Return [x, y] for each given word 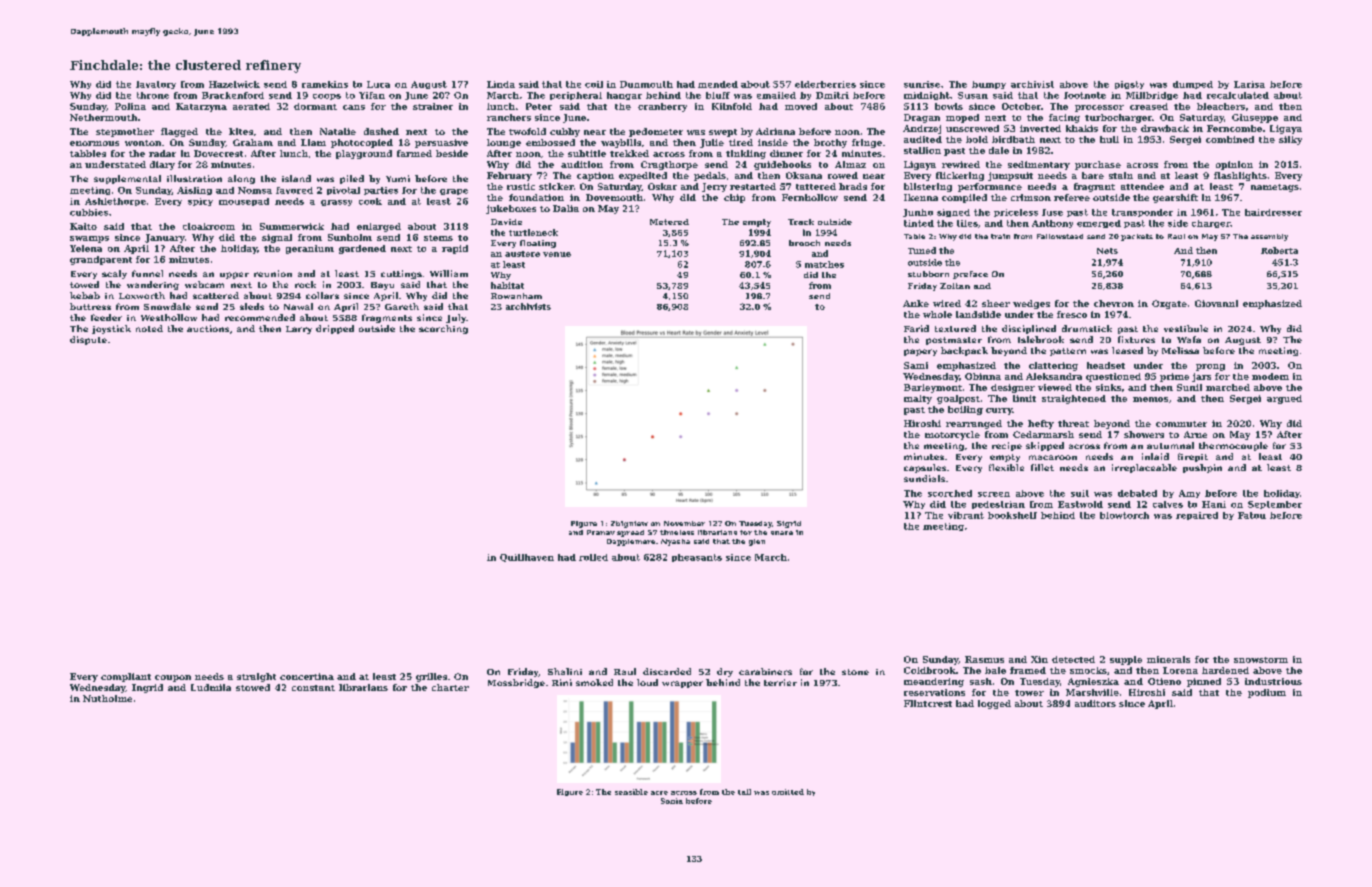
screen [994, 494]
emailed [776, 95]
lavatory [156, 85]
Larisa [1249, 84]
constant [313, 688]
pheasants [697, 558]
